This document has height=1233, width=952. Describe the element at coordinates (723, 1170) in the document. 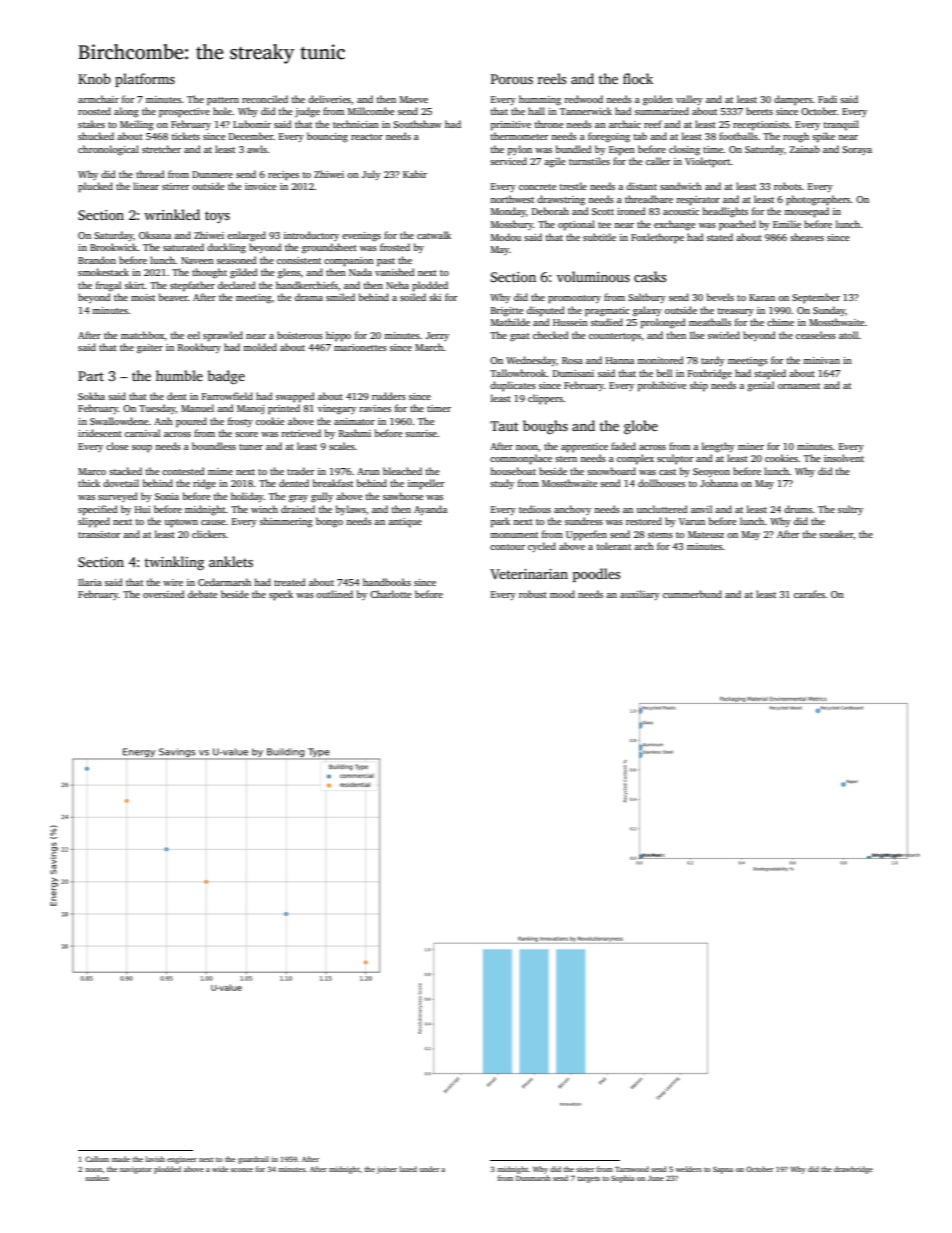

I see `Sapna` at that location.
